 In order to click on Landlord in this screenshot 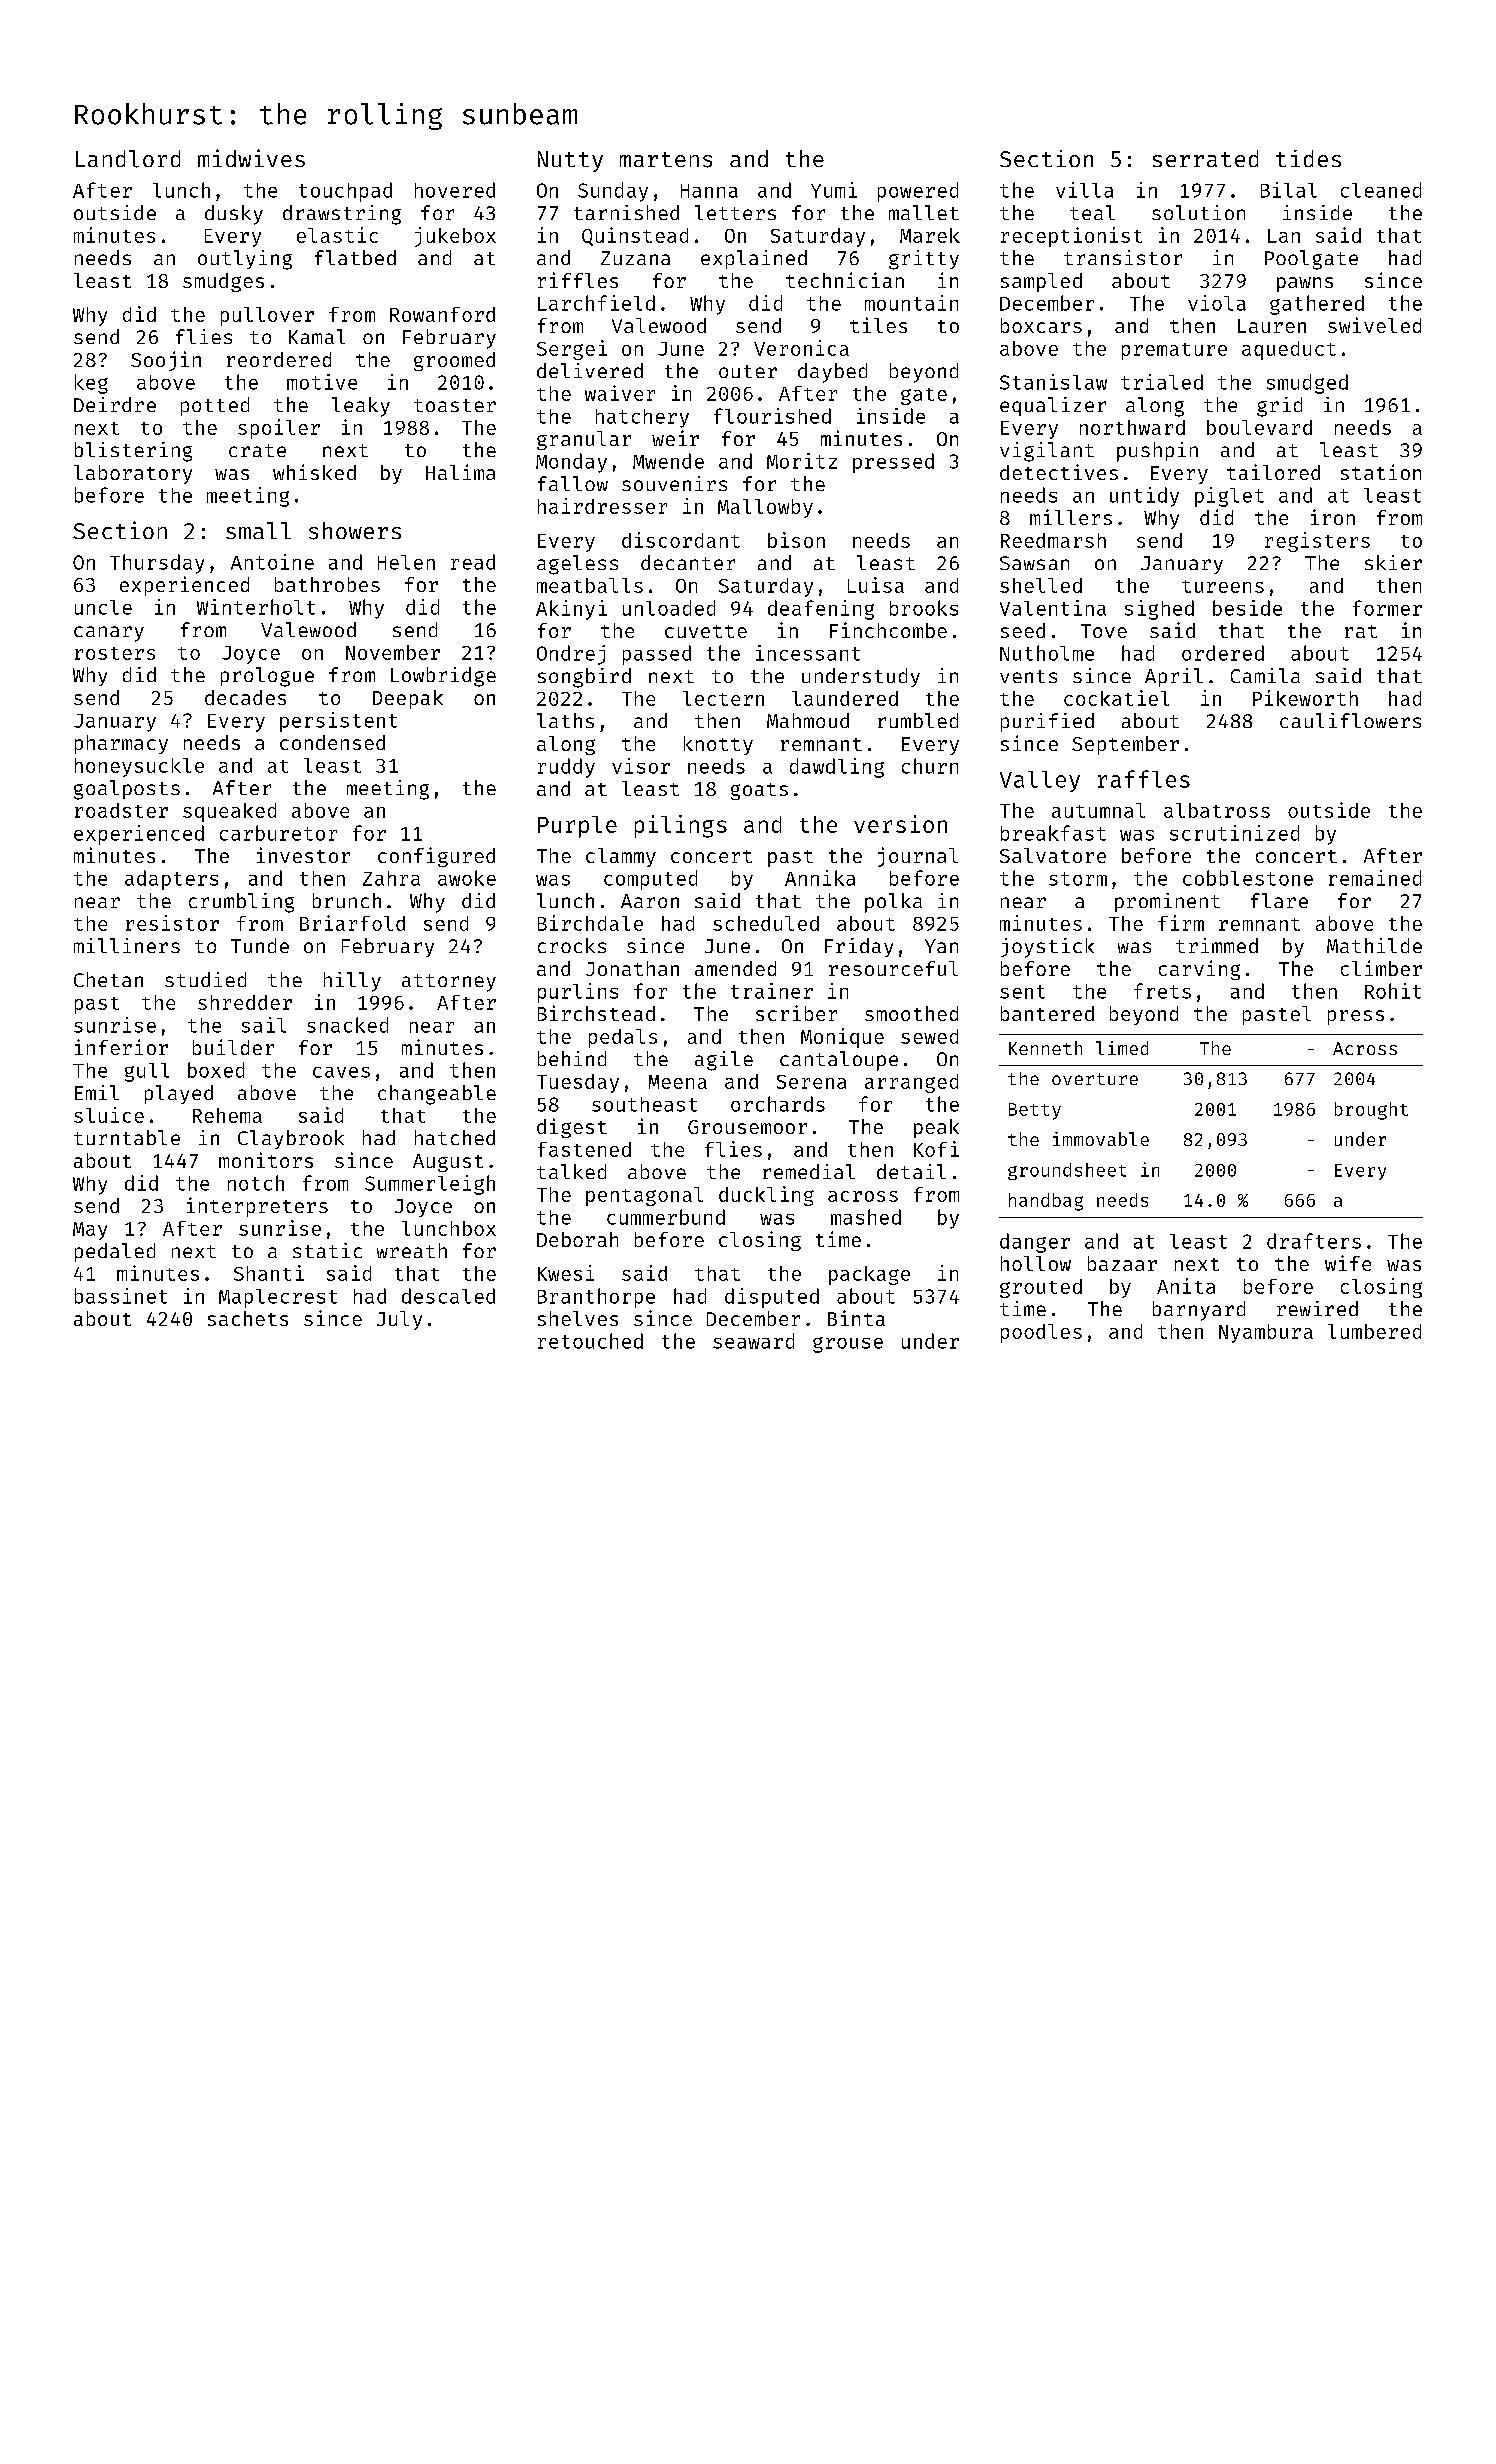, I will do `click(128, 159)`.
